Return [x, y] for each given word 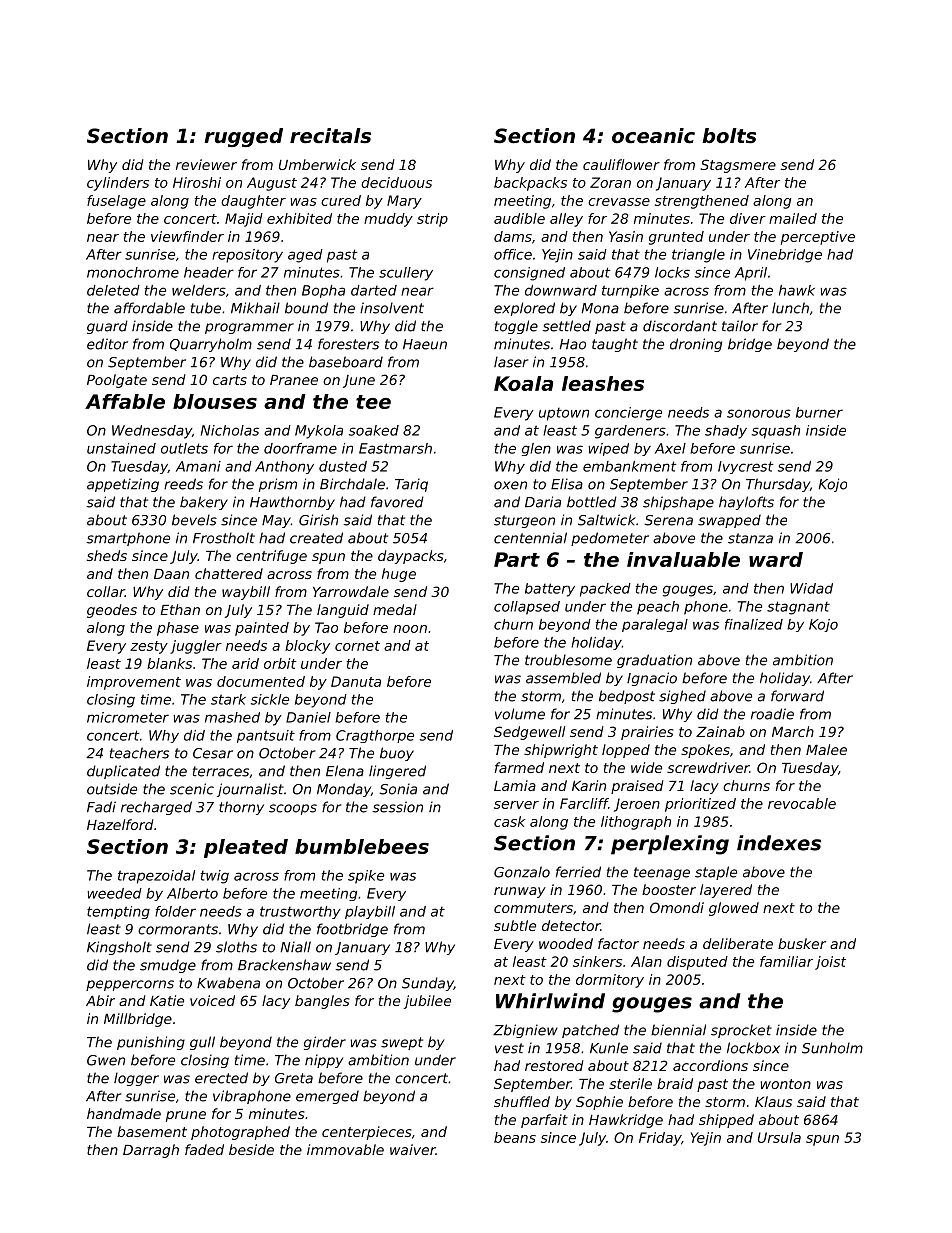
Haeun [425, 344]
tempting [118, 912]
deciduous [396, 182]
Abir [100, 1000]
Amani [198, 466]
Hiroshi [197, 182]
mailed [793, 218]
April [751, 274]
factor [618, 943]
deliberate [738, 943]
